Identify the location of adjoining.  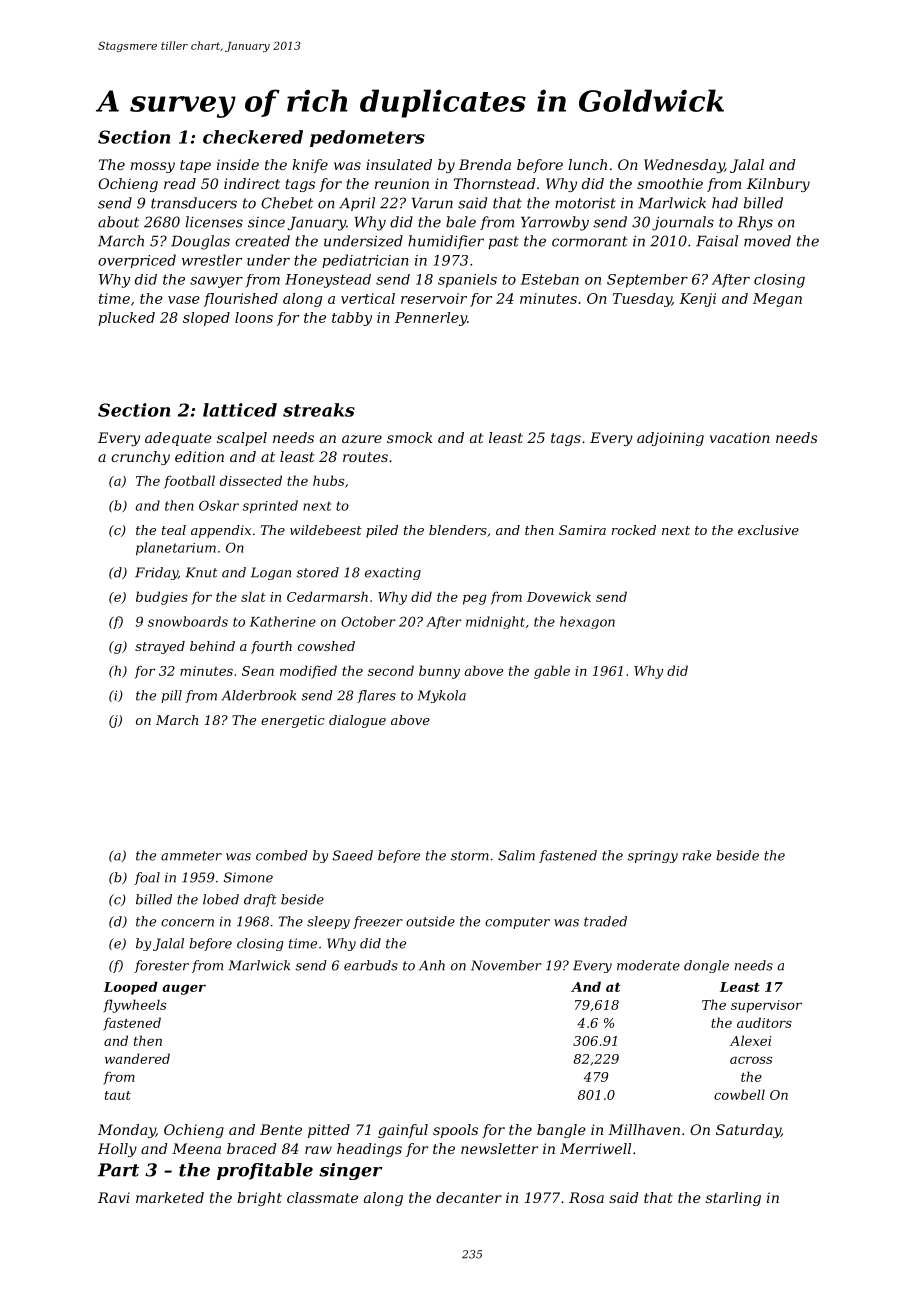
(670, 439).
